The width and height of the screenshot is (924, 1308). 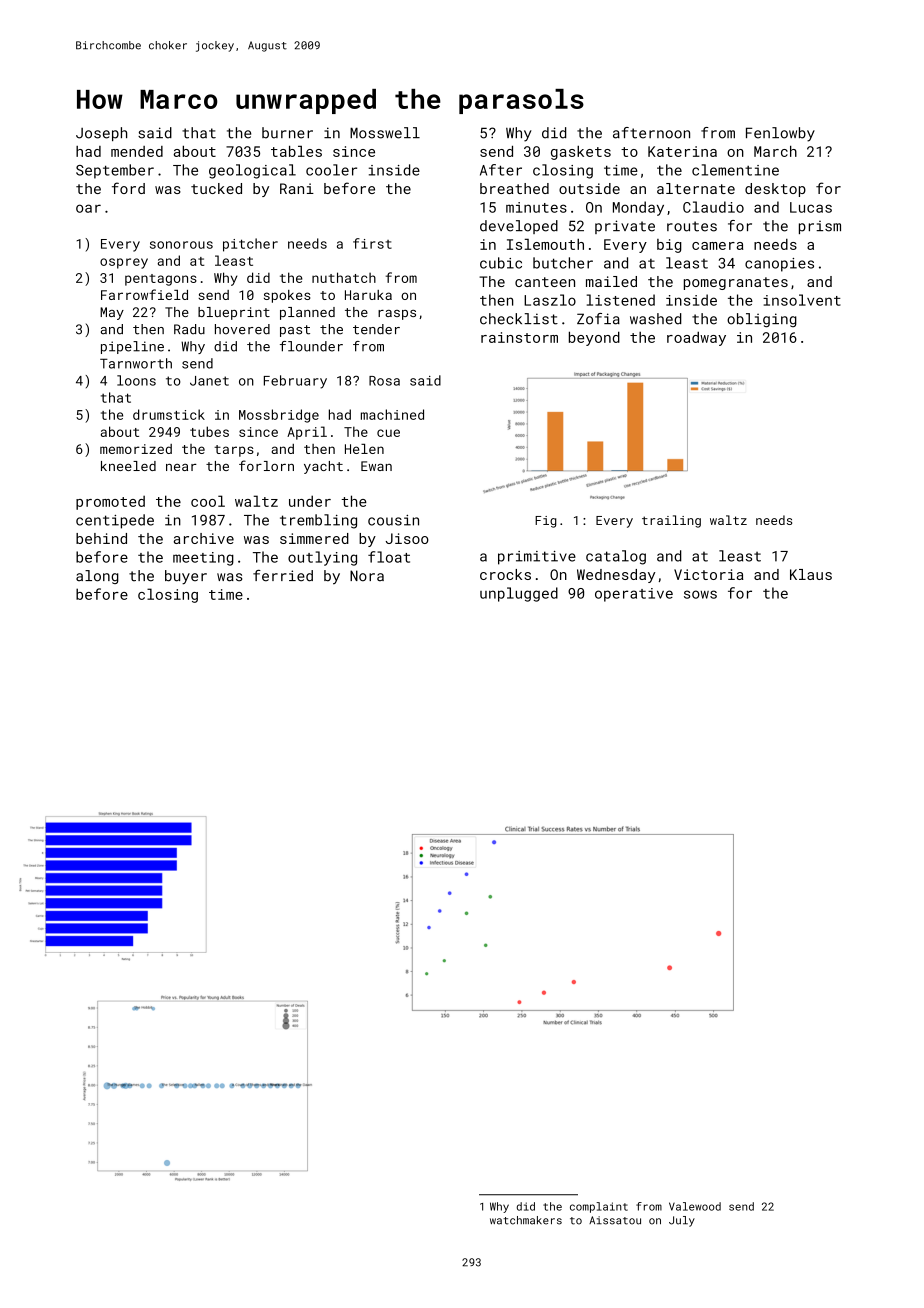 What do you see at coordinates (384, 381) in the screenshot?
I see `Rosa` at bounding box center [384, 381].
